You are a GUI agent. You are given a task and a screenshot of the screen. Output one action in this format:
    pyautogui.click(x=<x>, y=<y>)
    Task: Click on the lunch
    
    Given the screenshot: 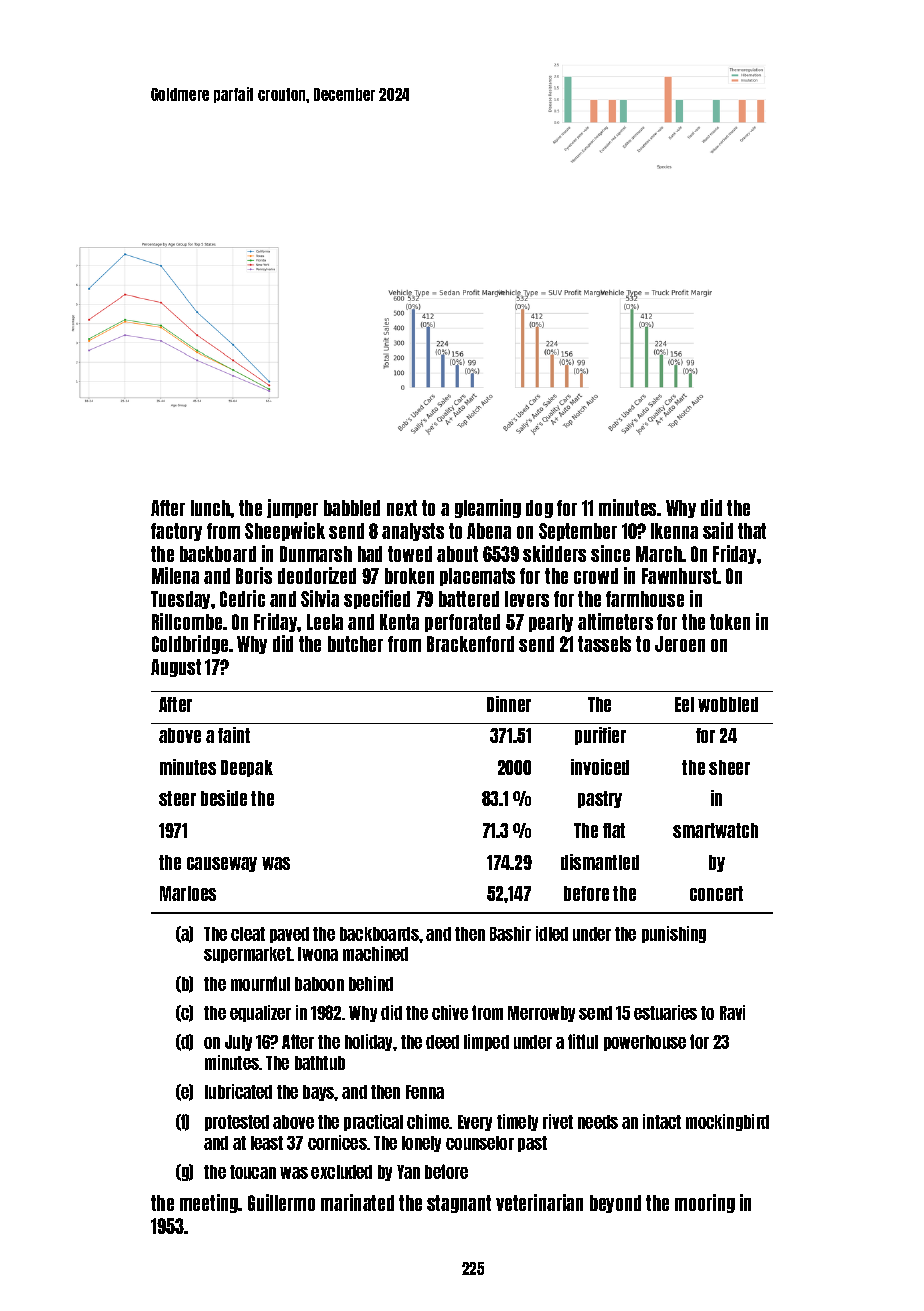 What is the action you would take?
    pyautogui.click(x=211, y=508)
